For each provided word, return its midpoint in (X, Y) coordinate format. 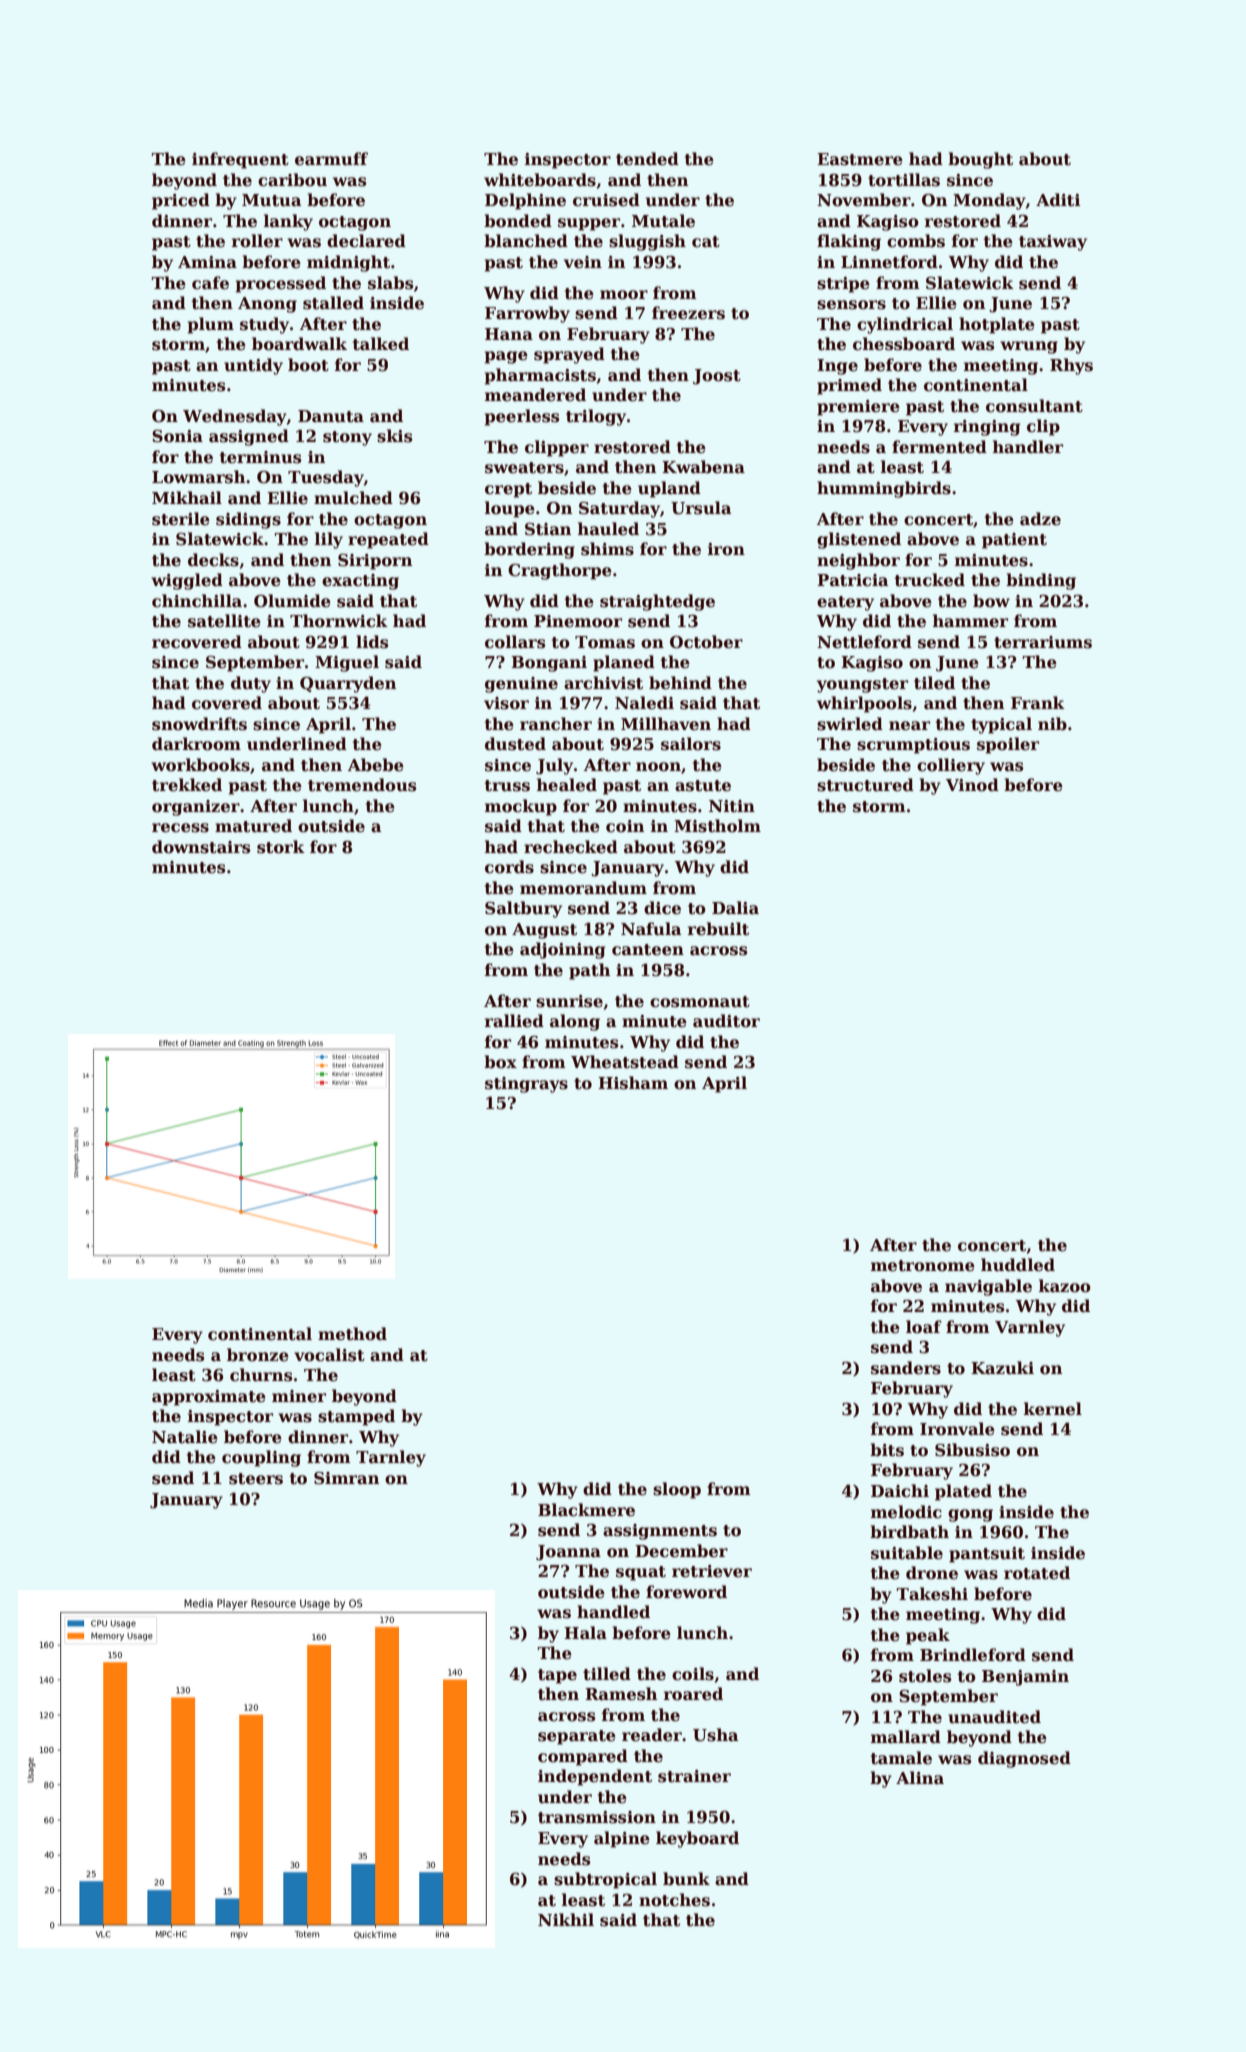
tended (647, 159)
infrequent (240, 160)
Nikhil (566, 1919)
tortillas (904, 180)
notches (674, 1900)
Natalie (185, 1437)
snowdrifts (199, 724)
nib (1052, 724)
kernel (1053, 1409)
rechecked (571, 847)
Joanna (568, 1553)
